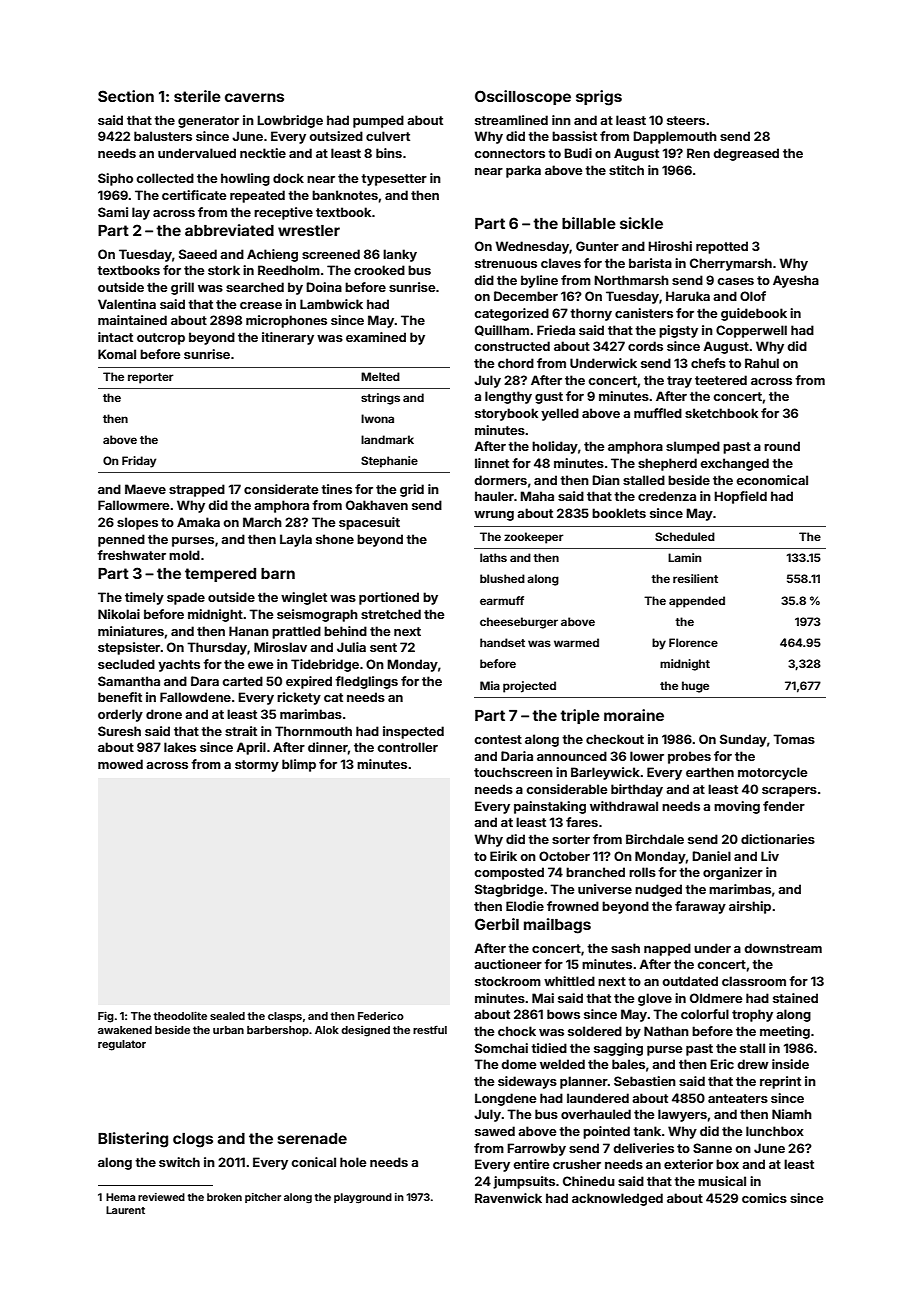  Describe the element at coordinates (120, 764) in the screenshot. I see `mowed` at that location.
